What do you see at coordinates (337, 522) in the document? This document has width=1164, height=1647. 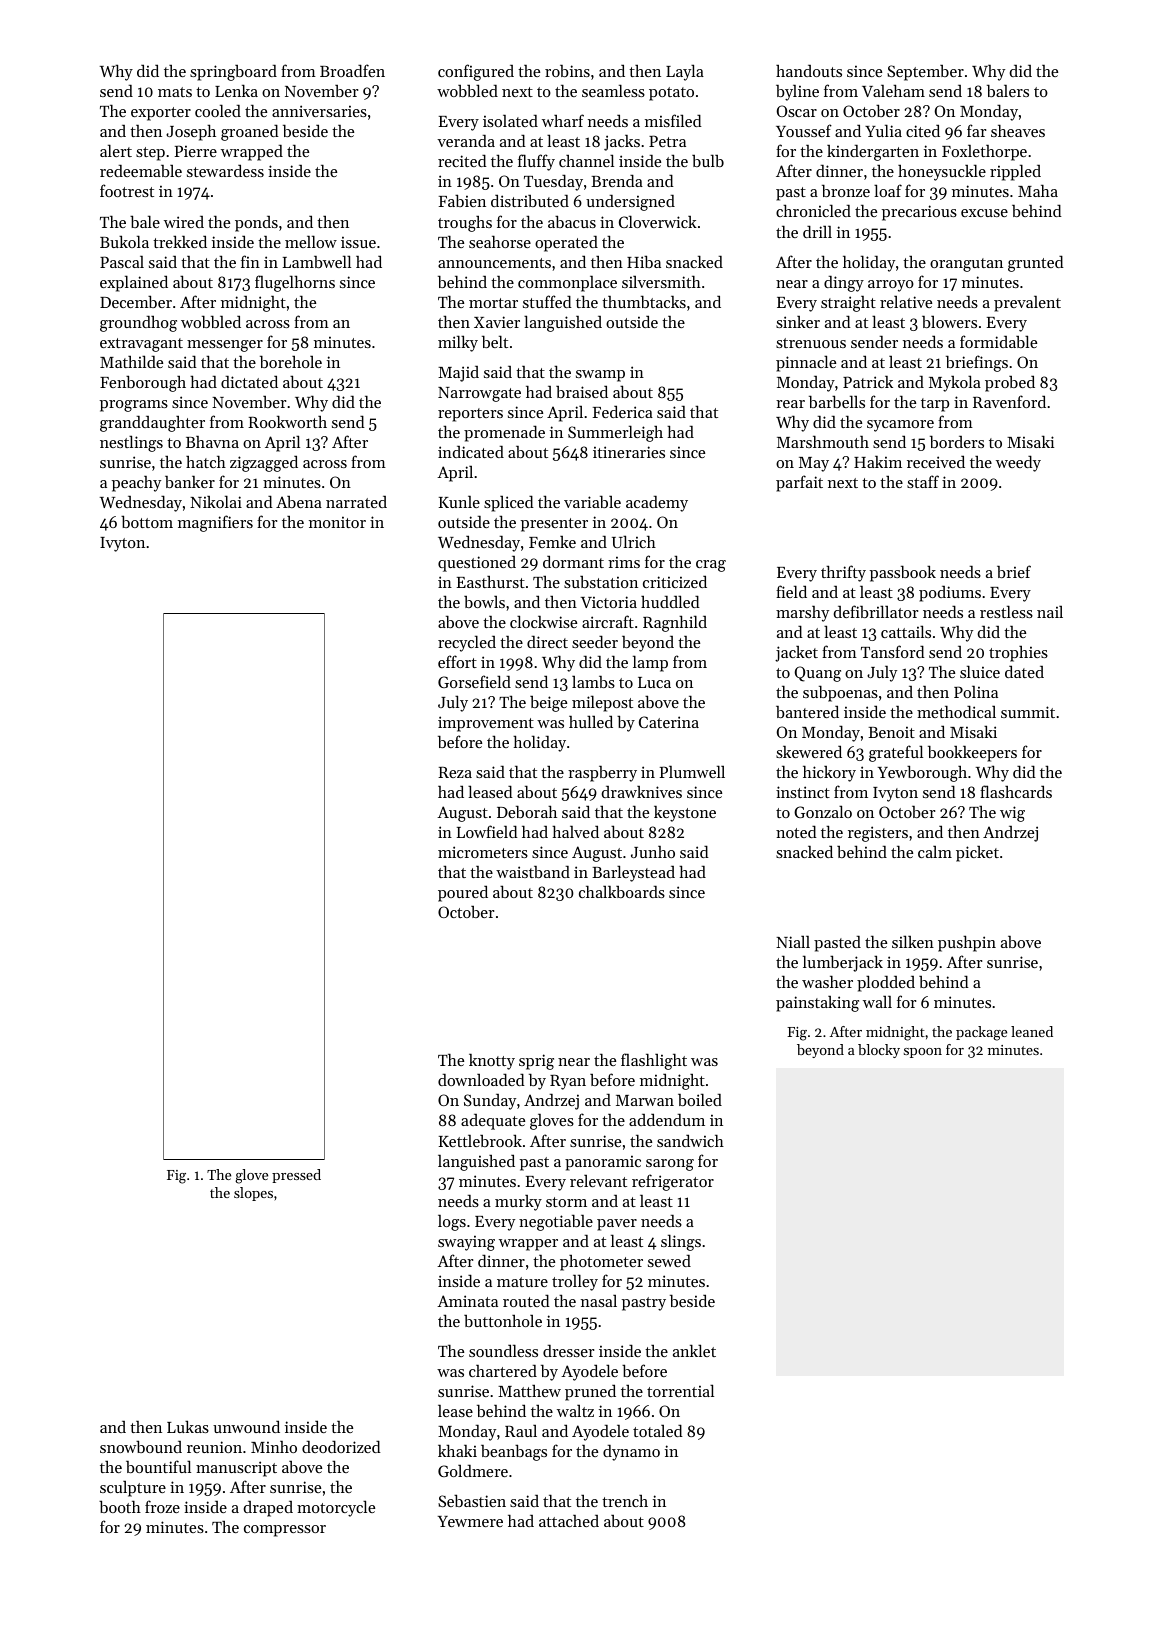 I see `monitor` at bounding box center [337, 522].
